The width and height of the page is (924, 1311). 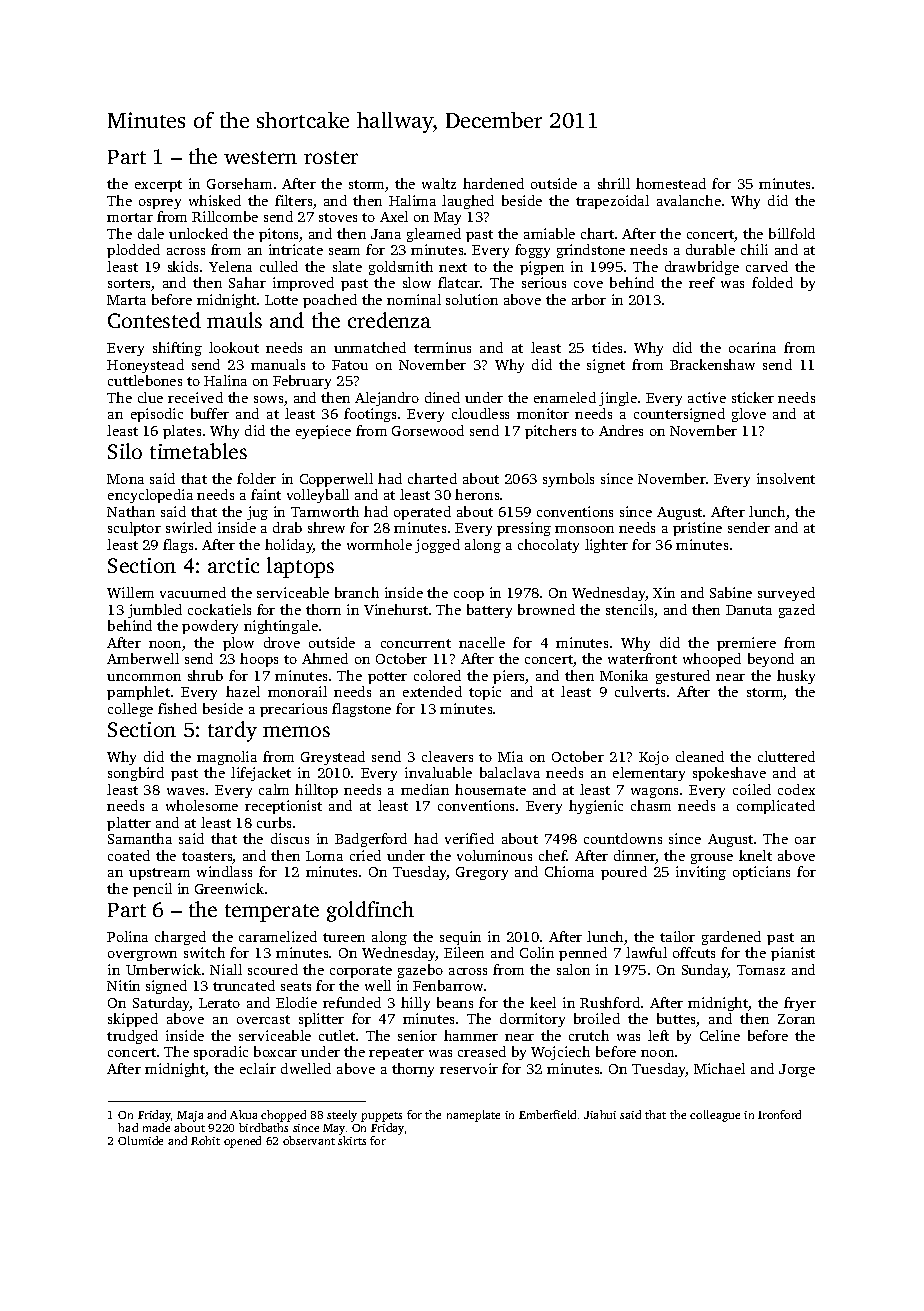 What do you see at coordinates (702, 282) in the page?
I see `reef` at bounding box center [702, 282].
